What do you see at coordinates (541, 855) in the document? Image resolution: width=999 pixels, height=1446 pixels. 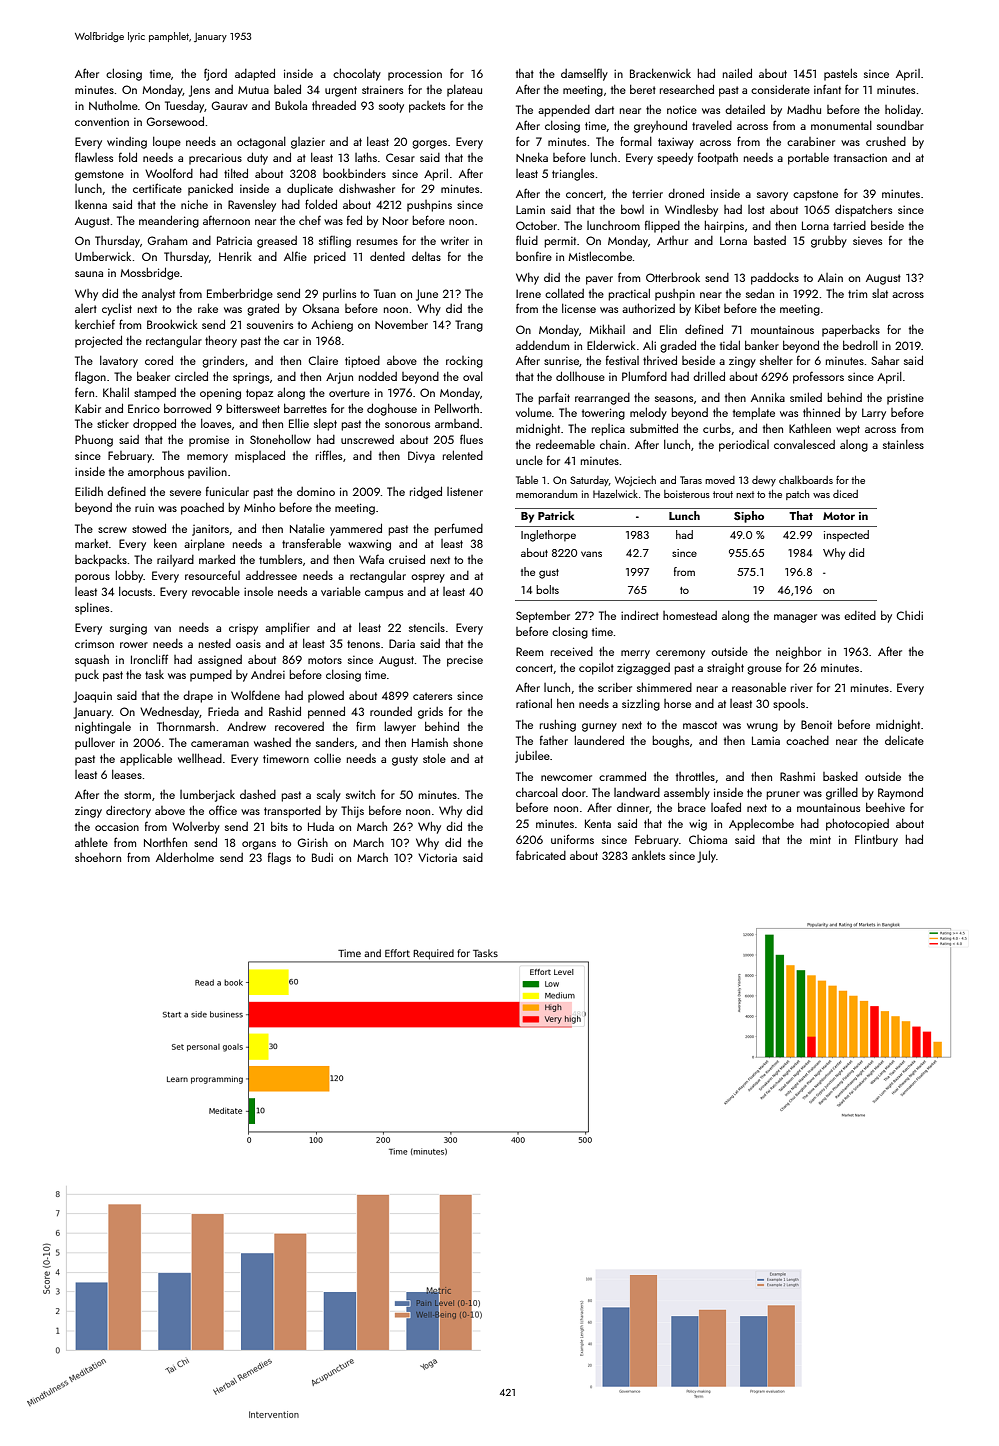 I see `fabricated` at bounding box center [541, 855].
